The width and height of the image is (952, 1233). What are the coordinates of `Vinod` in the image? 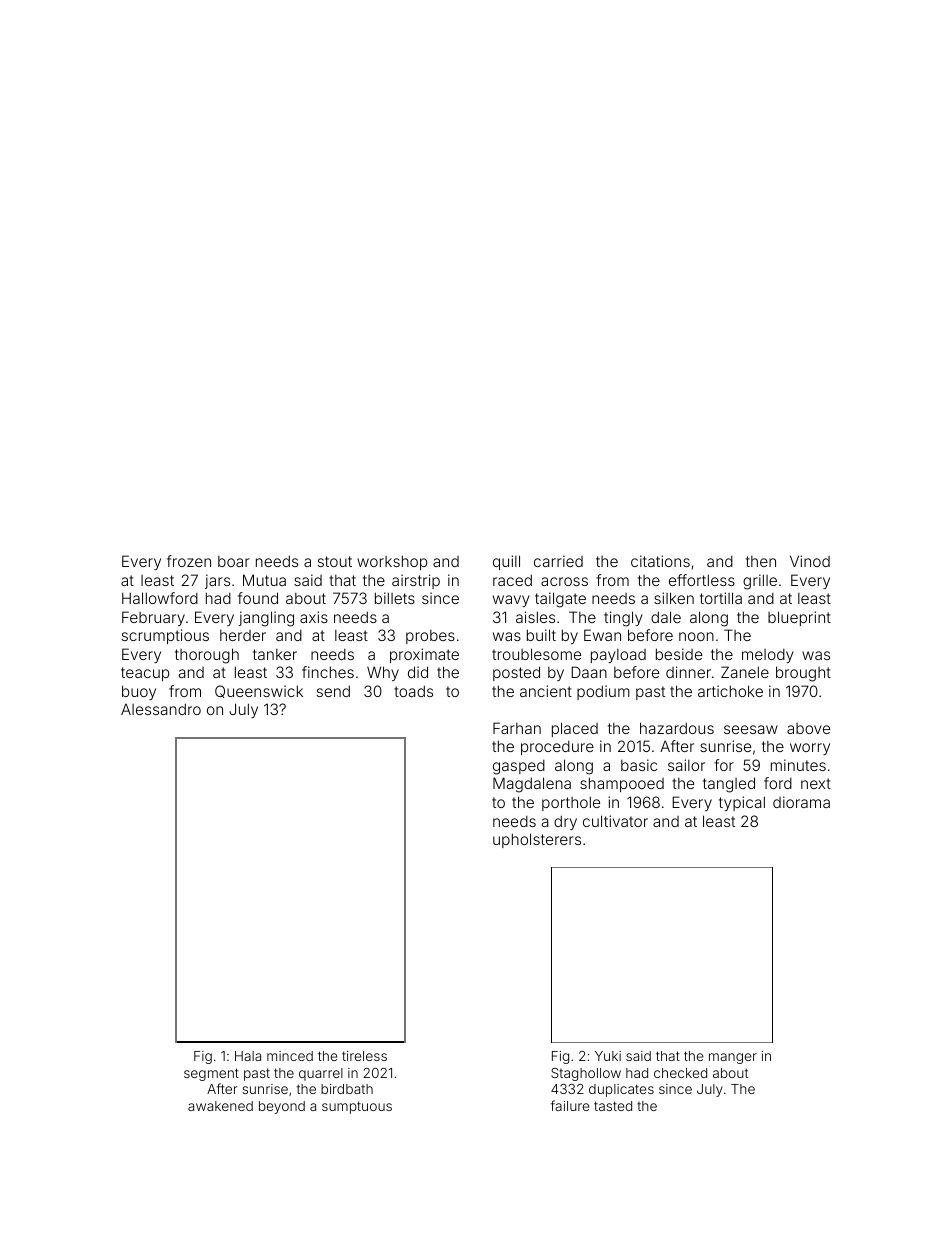 It's located at (810, 561).
